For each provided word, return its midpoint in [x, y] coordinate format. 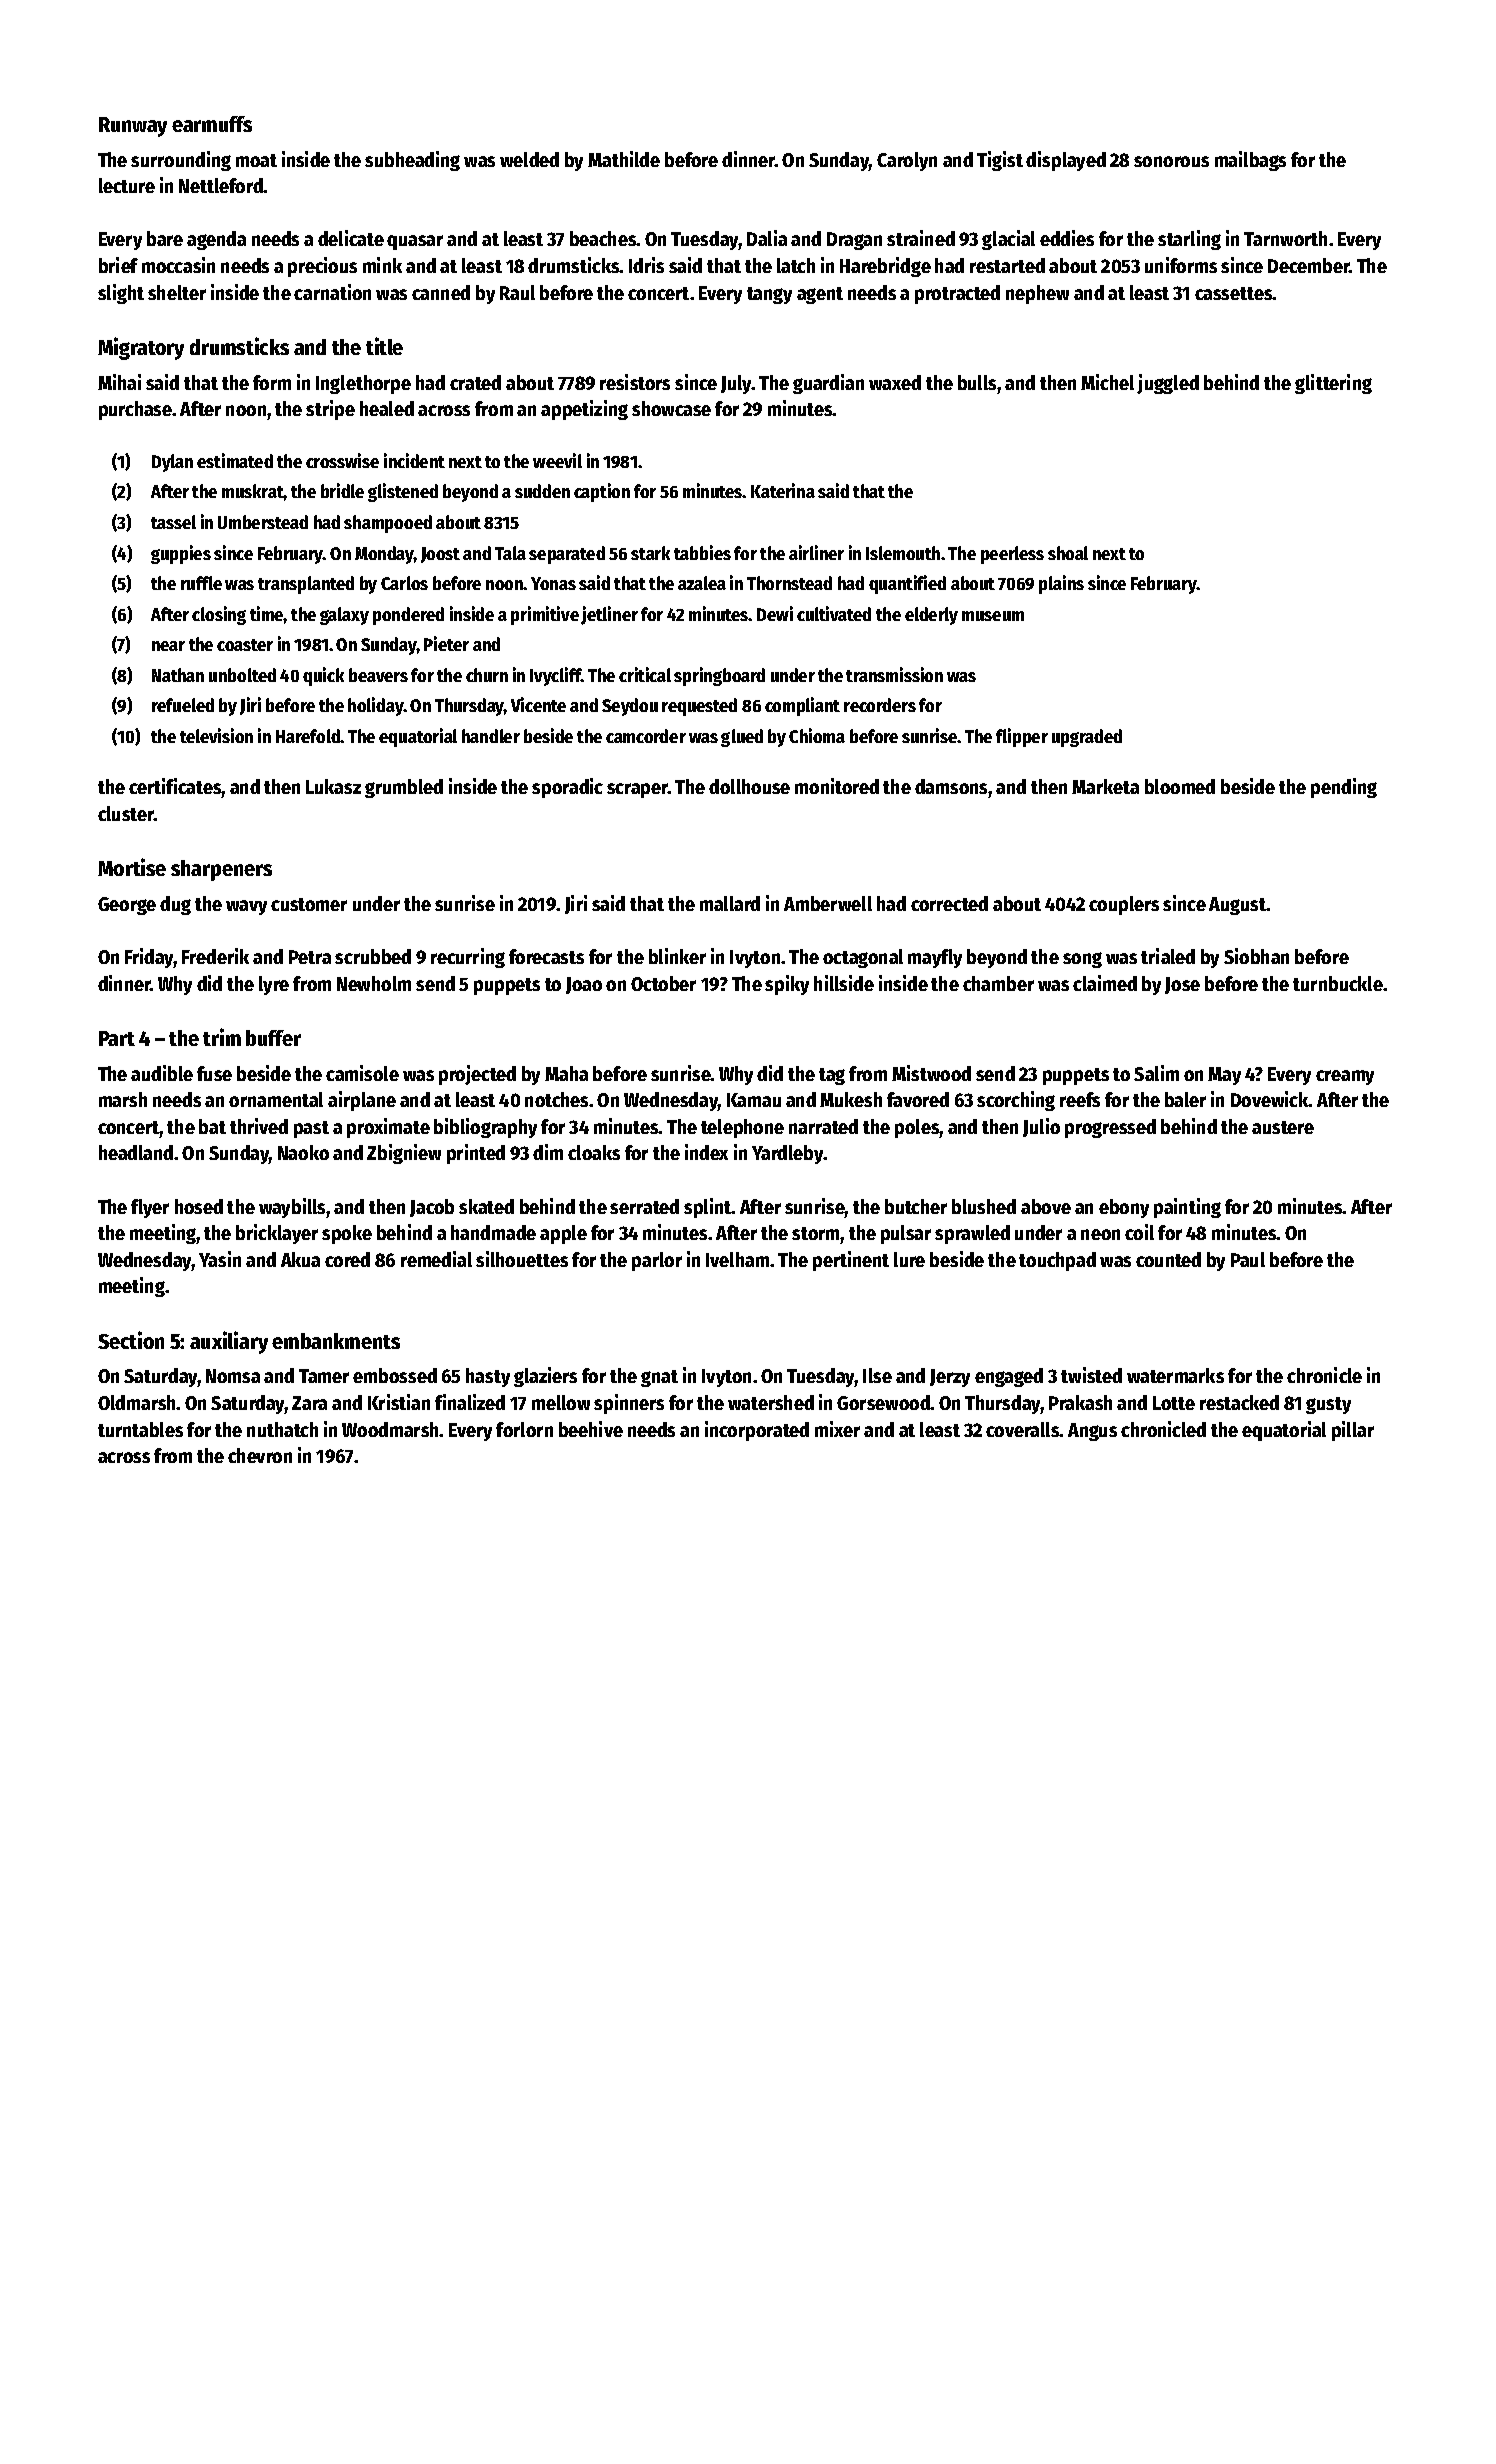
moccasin [178, 265]
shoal [1068, 553]
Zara [309, 1403]
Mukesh [851, 1099]
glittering [1333, 384]
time [267, 613]
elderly [931, 616]
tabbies [702, 552]
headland [136, 1152]
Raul [517, 292]
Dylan [172, 463]
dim [548, 1152]
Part [117, 1038]
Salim [1156, 1073]
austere [1283, 1127]
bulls [977, 382]
